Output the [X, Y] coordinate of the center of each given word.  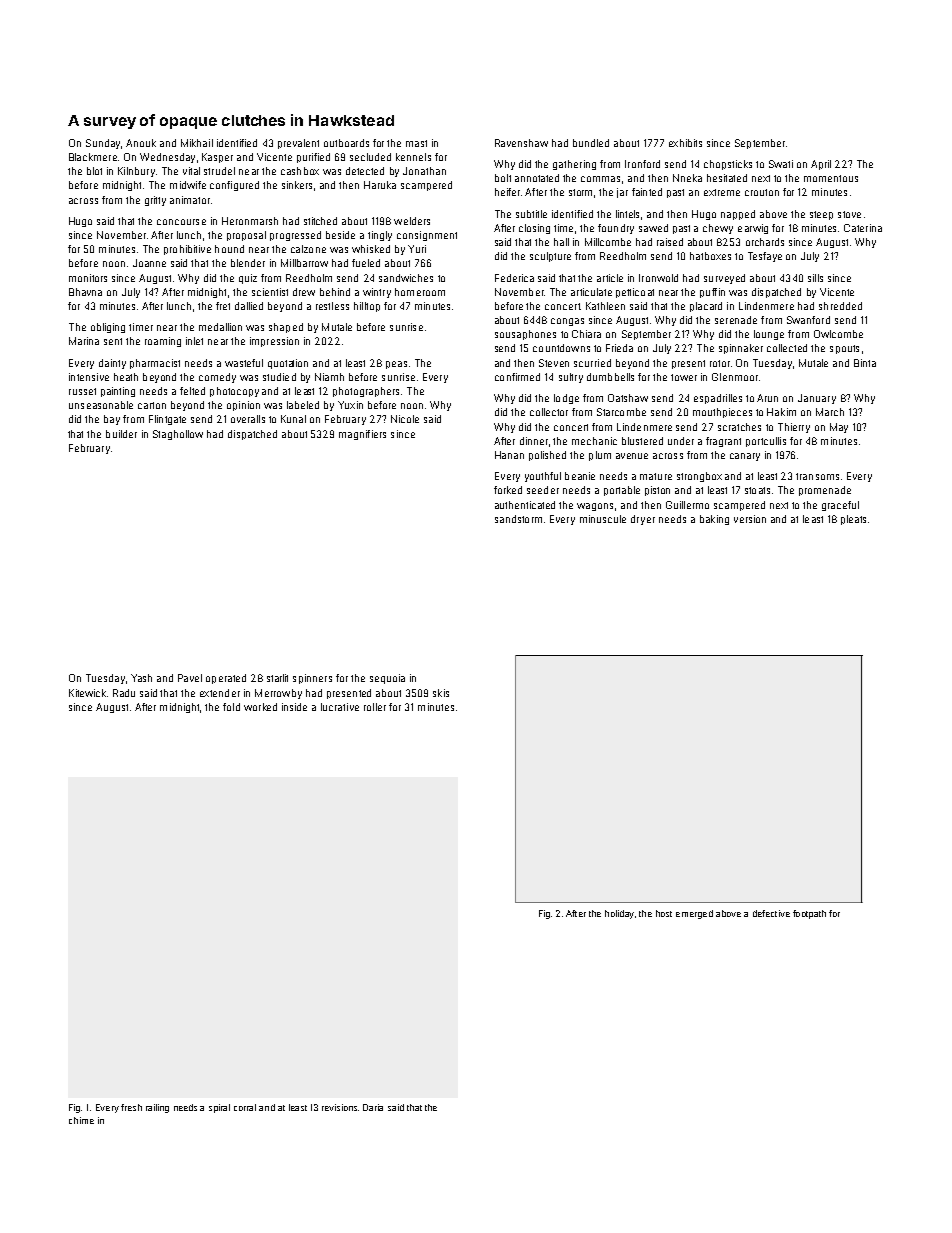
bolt [503, 178]
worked [260, 707]
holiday [619, 914]
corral [245, 1107]
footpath [809, 914]
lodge [566, 399]
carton [152, 405]
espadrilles [718, 399]
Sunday [103, 144]
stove [849, 214]
